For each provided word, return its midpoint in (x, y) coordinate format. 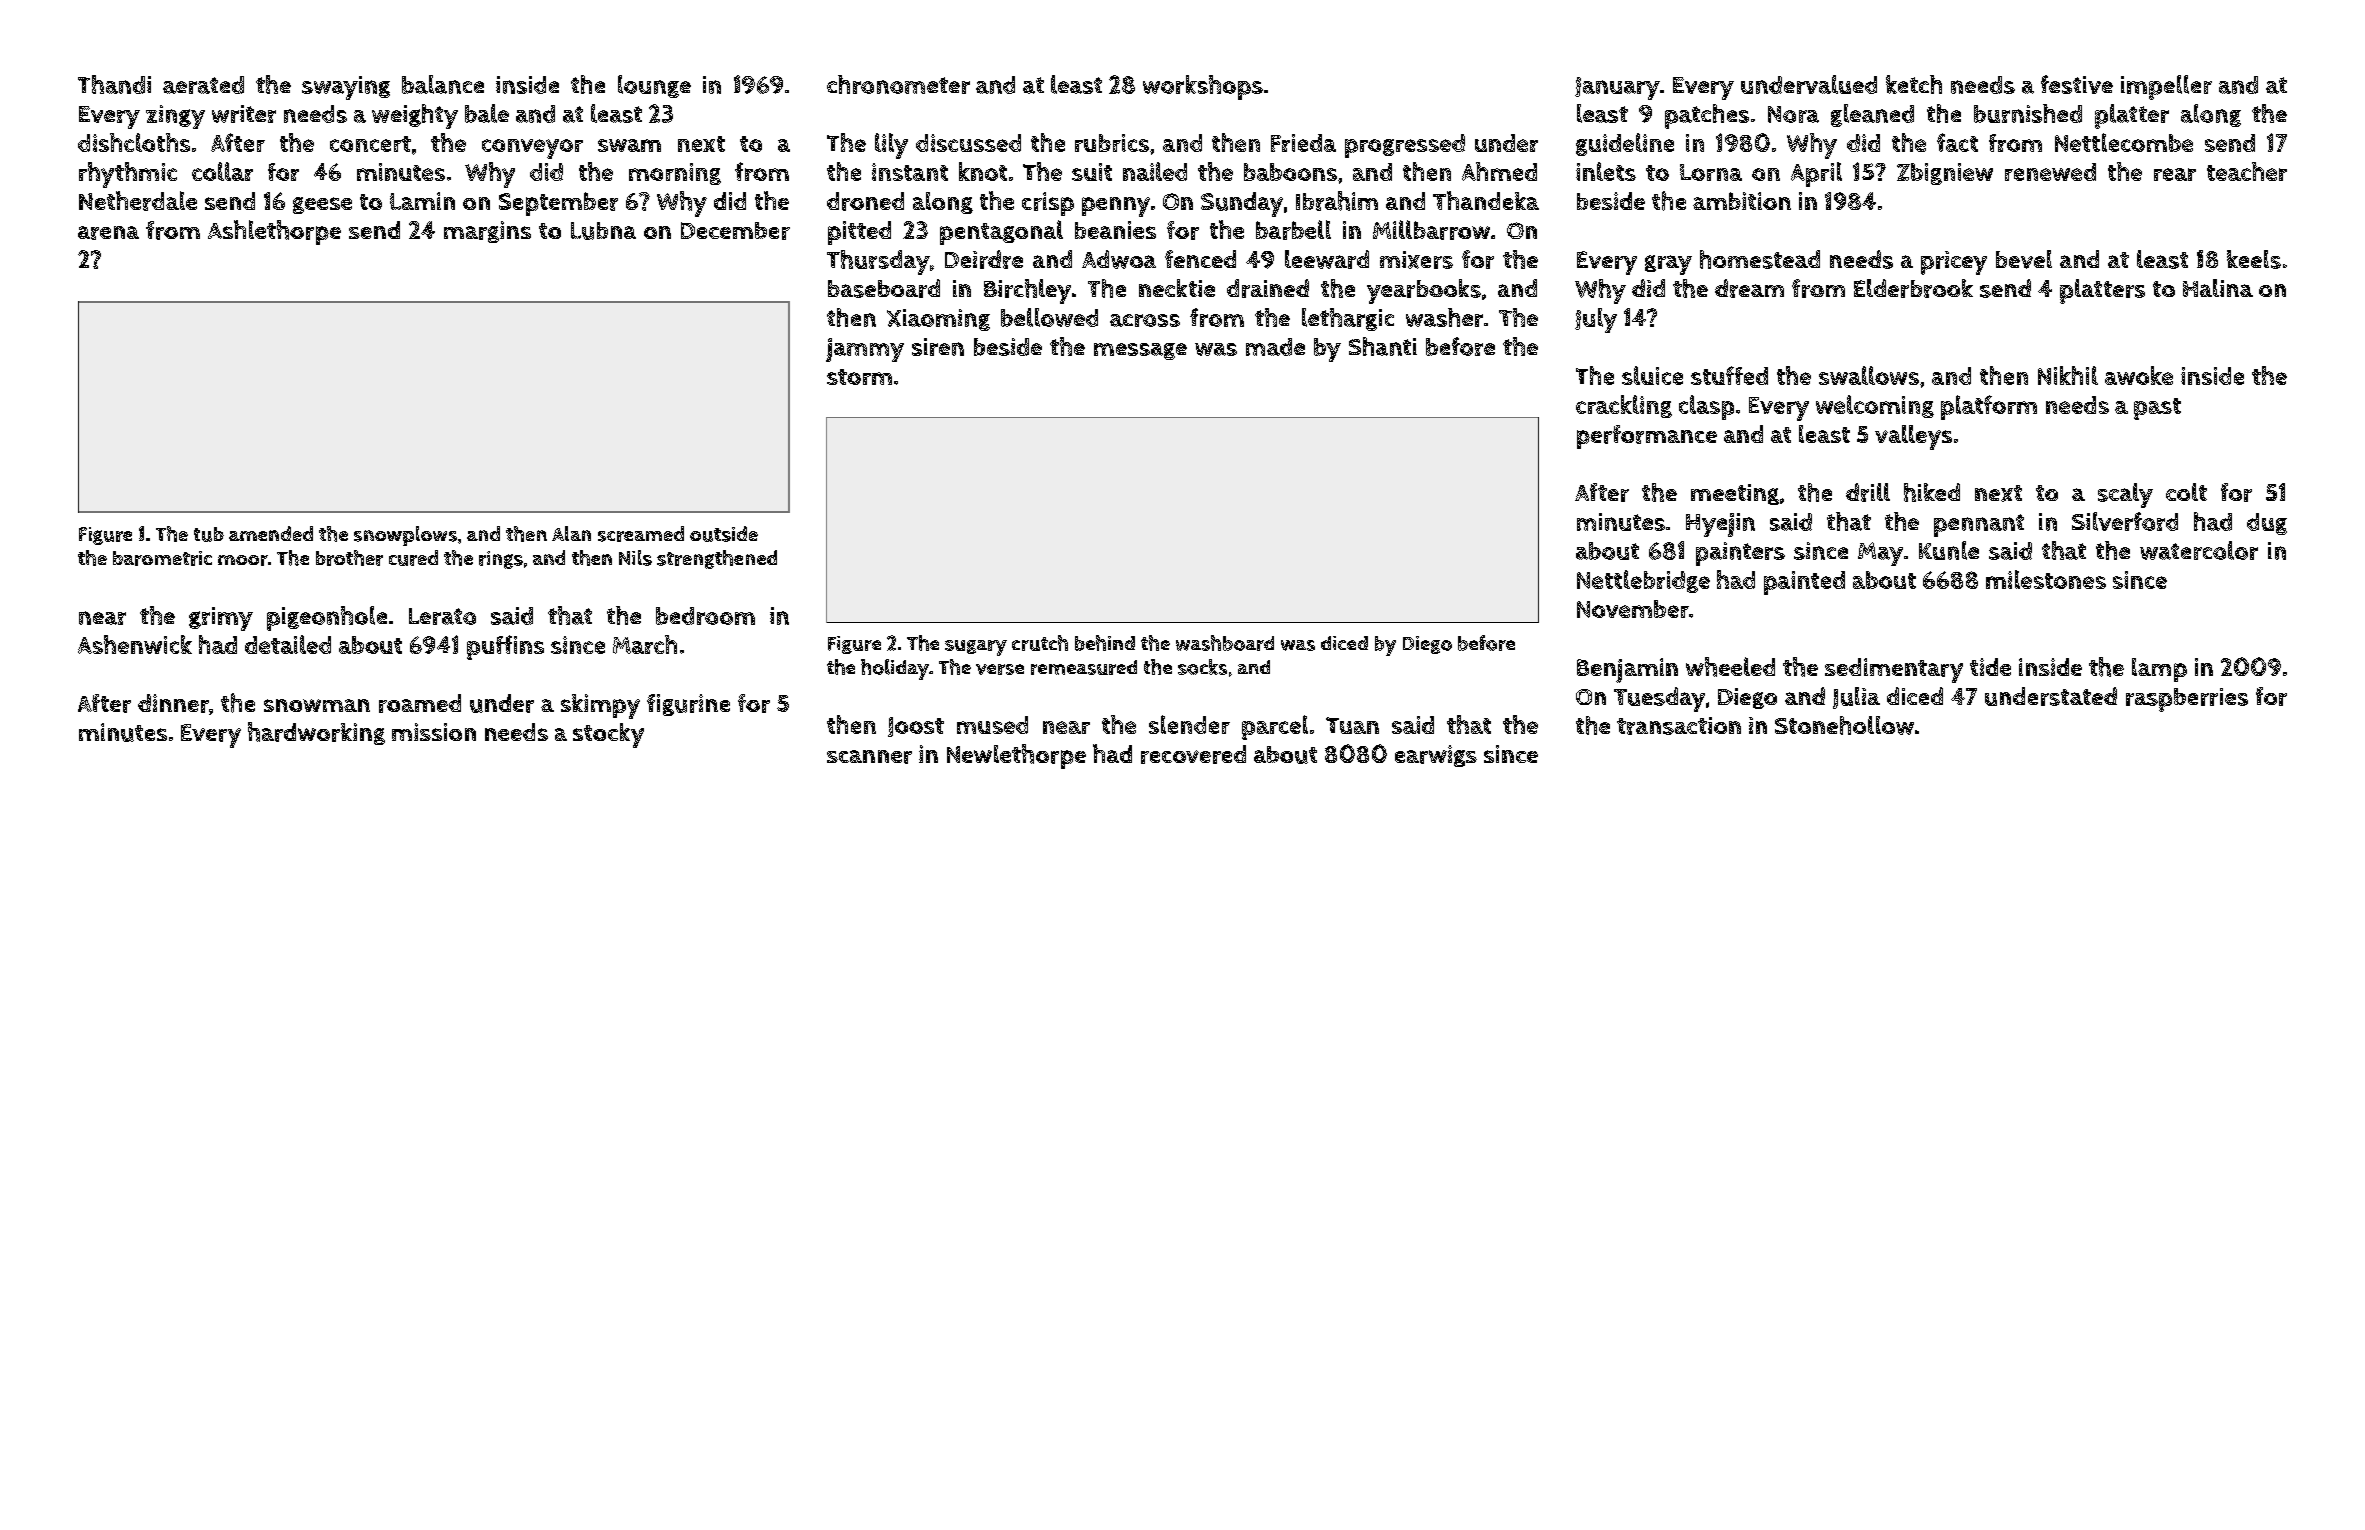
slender (1189, 724)
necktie (1177, 288)
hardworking (316, 733)
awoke (2139, 375)
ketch (1914, 84)
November (1633, 609)
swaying (346, 88)
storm (859, 377)
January (1617, 88)
